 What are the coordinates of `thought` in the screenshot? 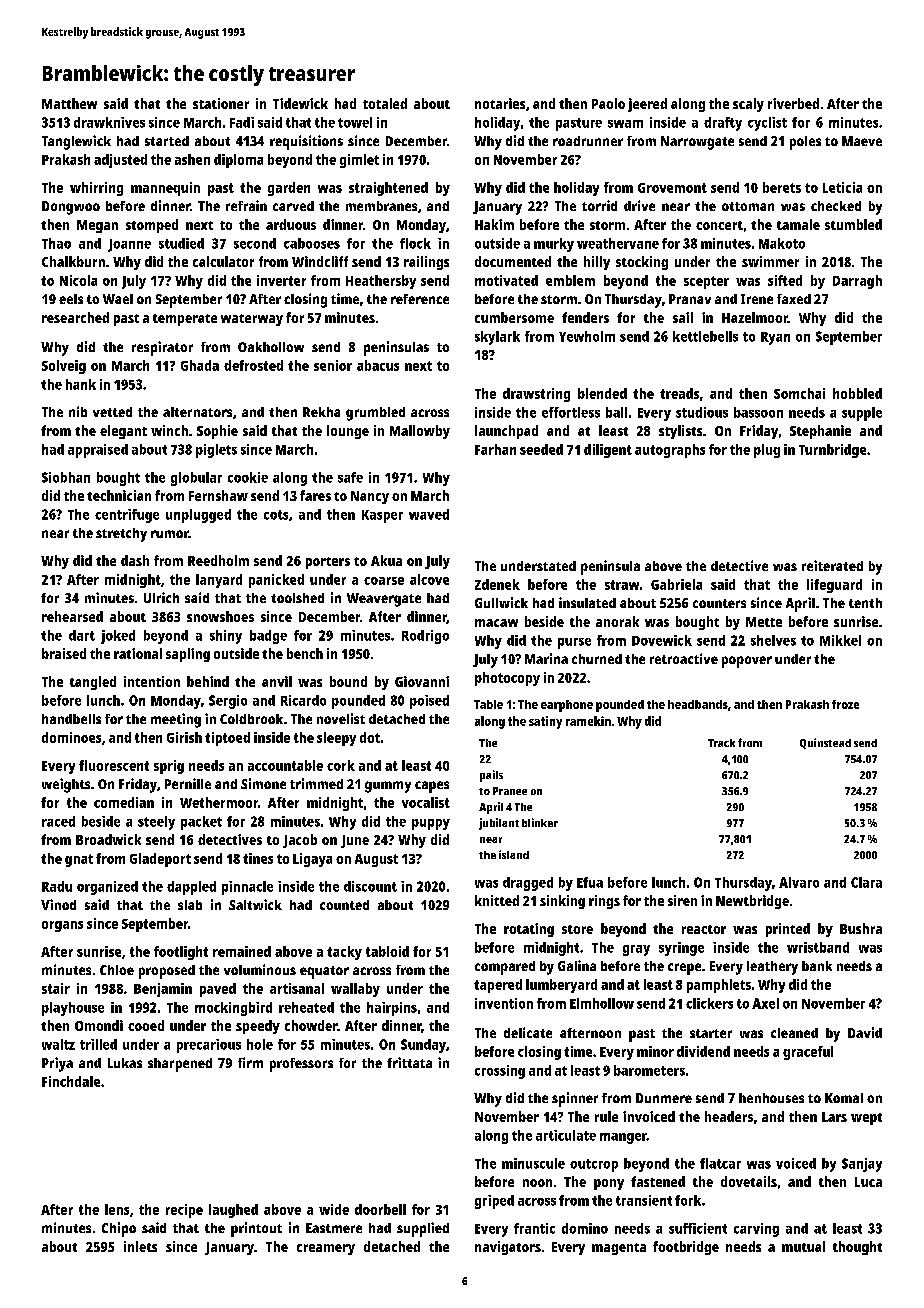 It's located at (857, 1248).
